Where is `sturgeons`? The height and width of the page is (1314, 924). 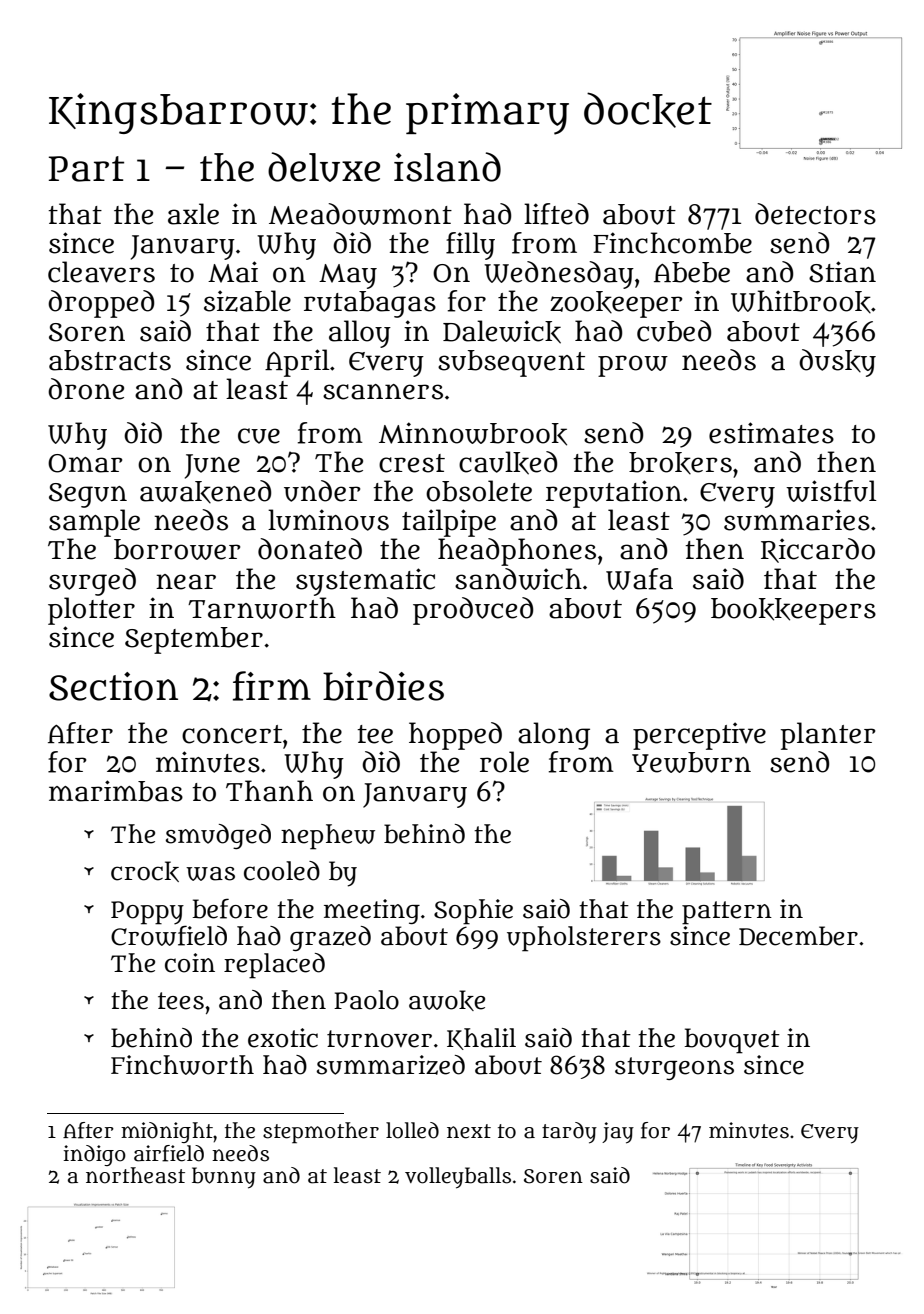 sturgeons is located at coordinates (674, 1068).
